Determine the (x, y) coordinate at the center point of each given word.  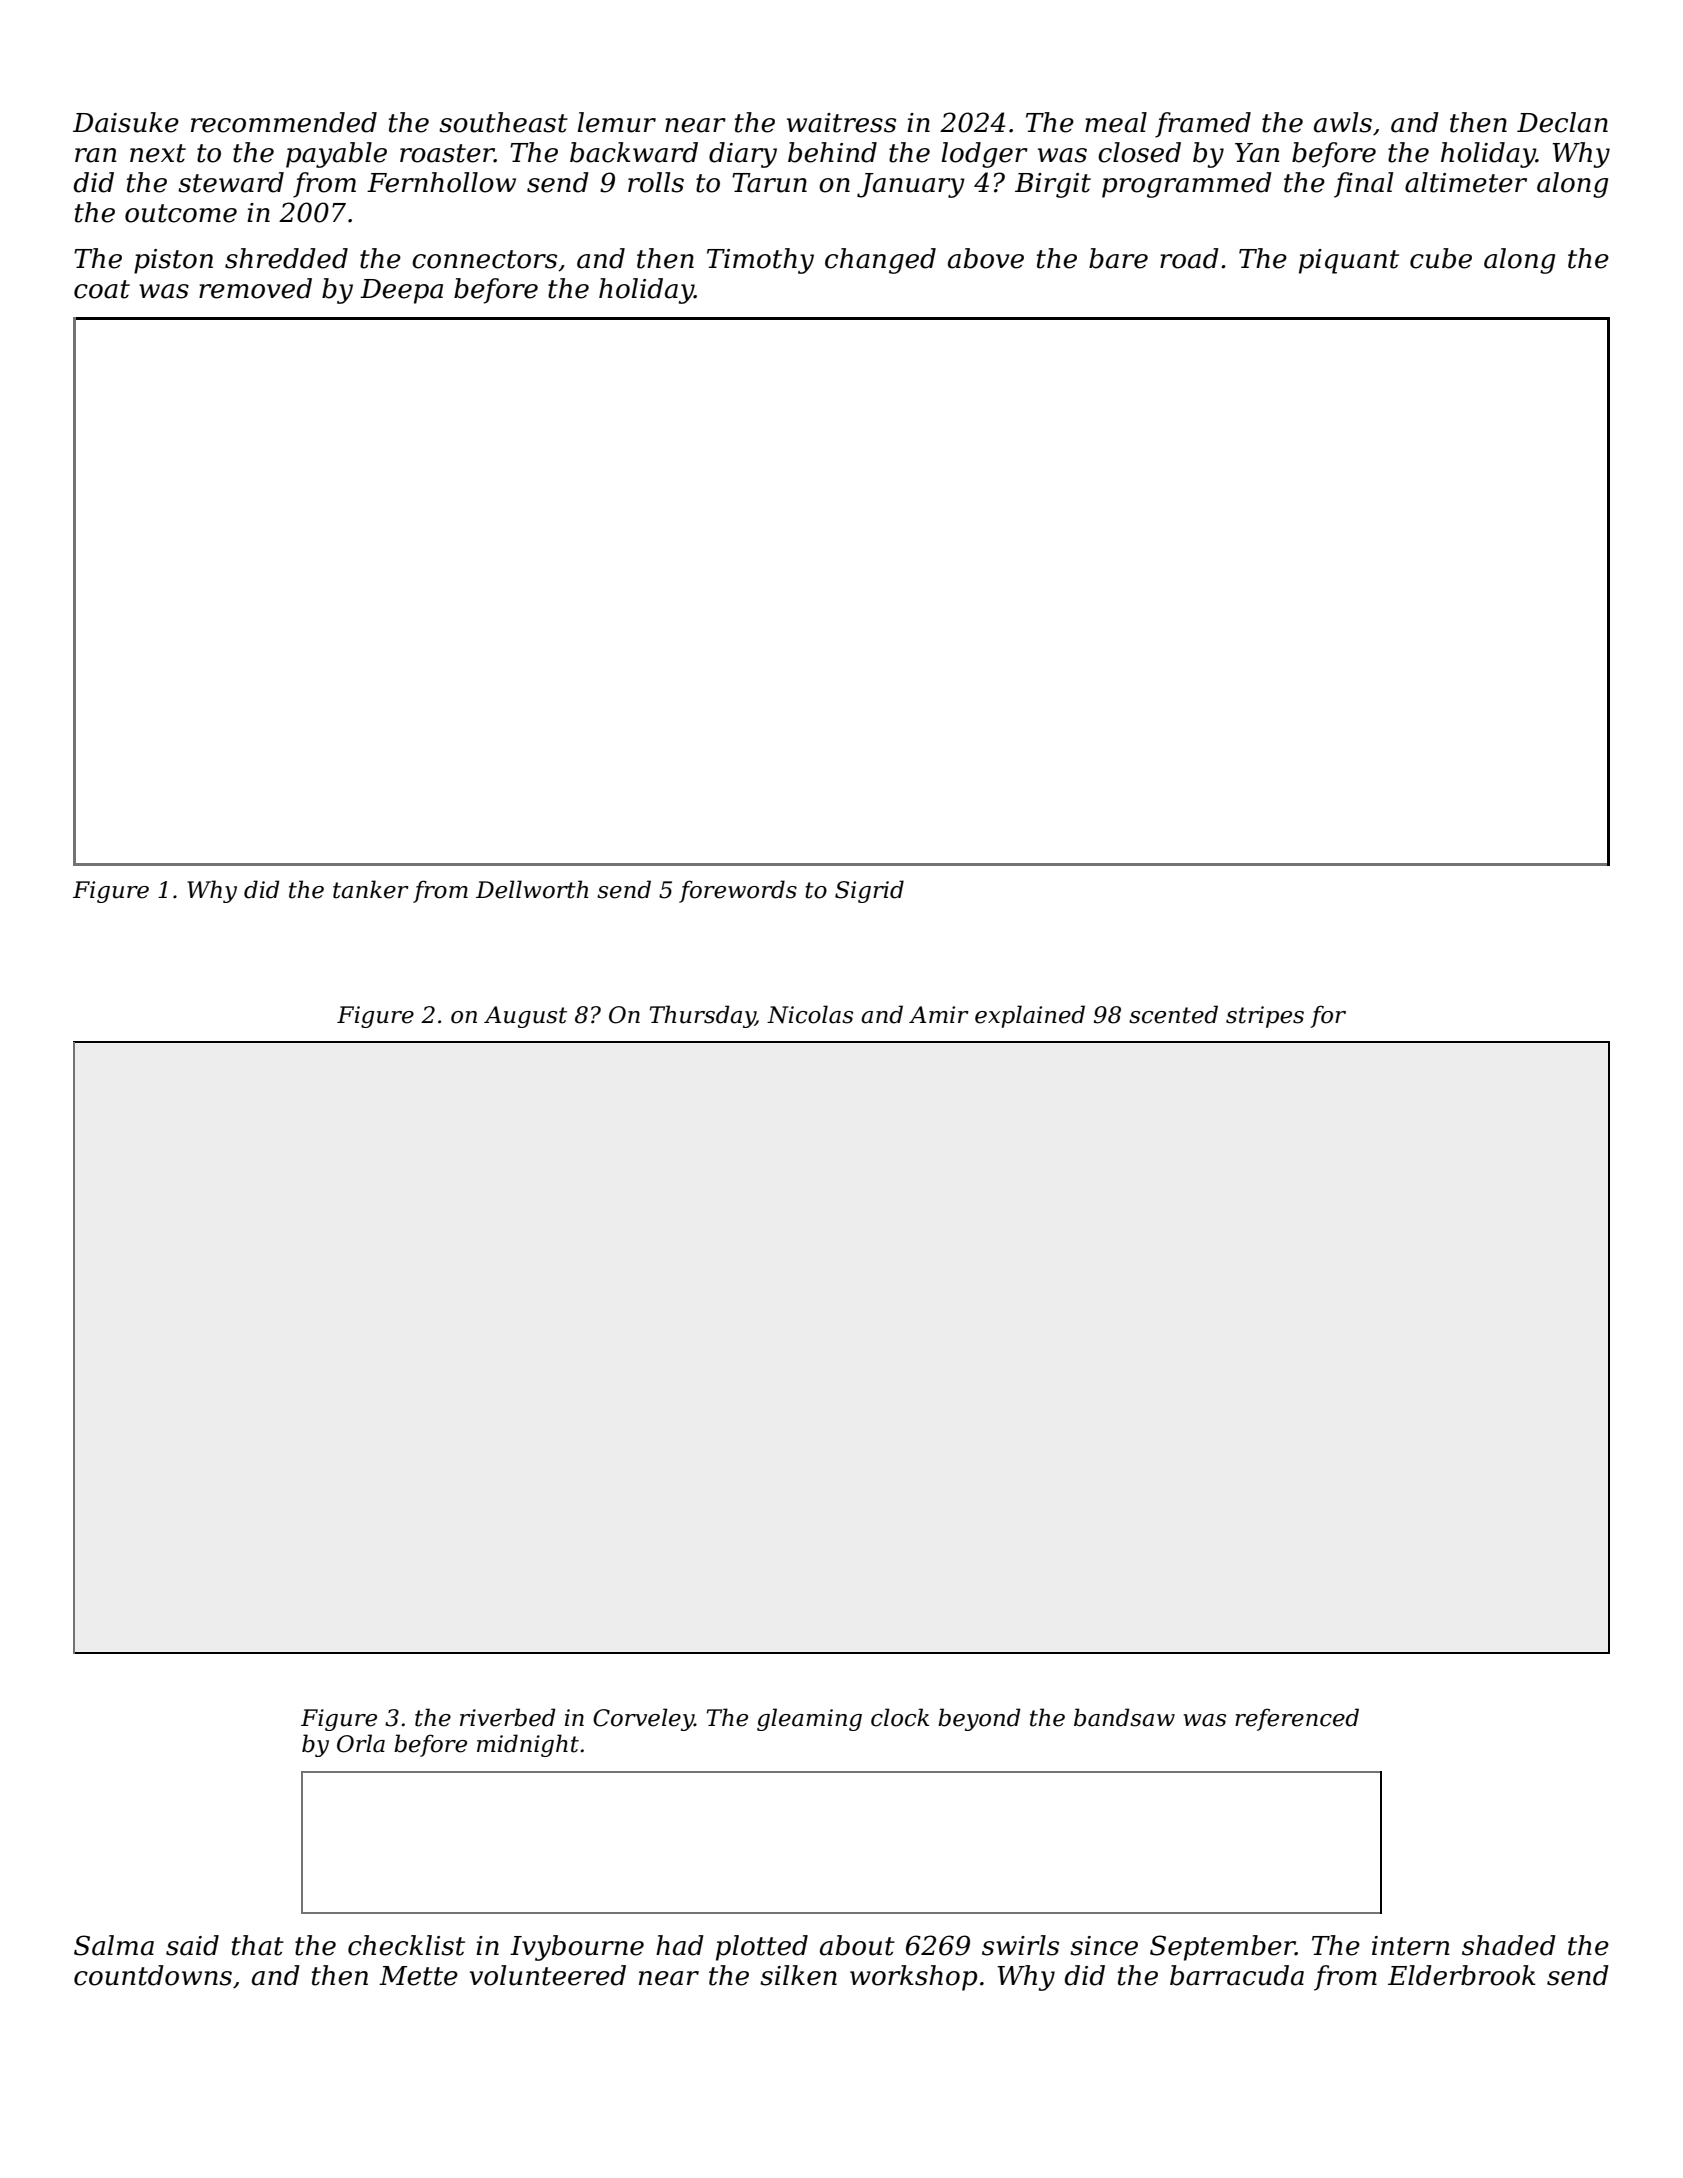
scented (1173, 1014)
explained (1030, 1016)
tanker (371, 889)
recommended (284, 122)
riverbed (508, 1717)
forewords (738, 891)
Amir (939, 1014)
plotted (762, 1948)
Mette (418, 1976)
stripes (1265, 1017)
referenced (1297, 1719)
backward (634, 152)
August (525, 1017)
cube (1441, 258)
